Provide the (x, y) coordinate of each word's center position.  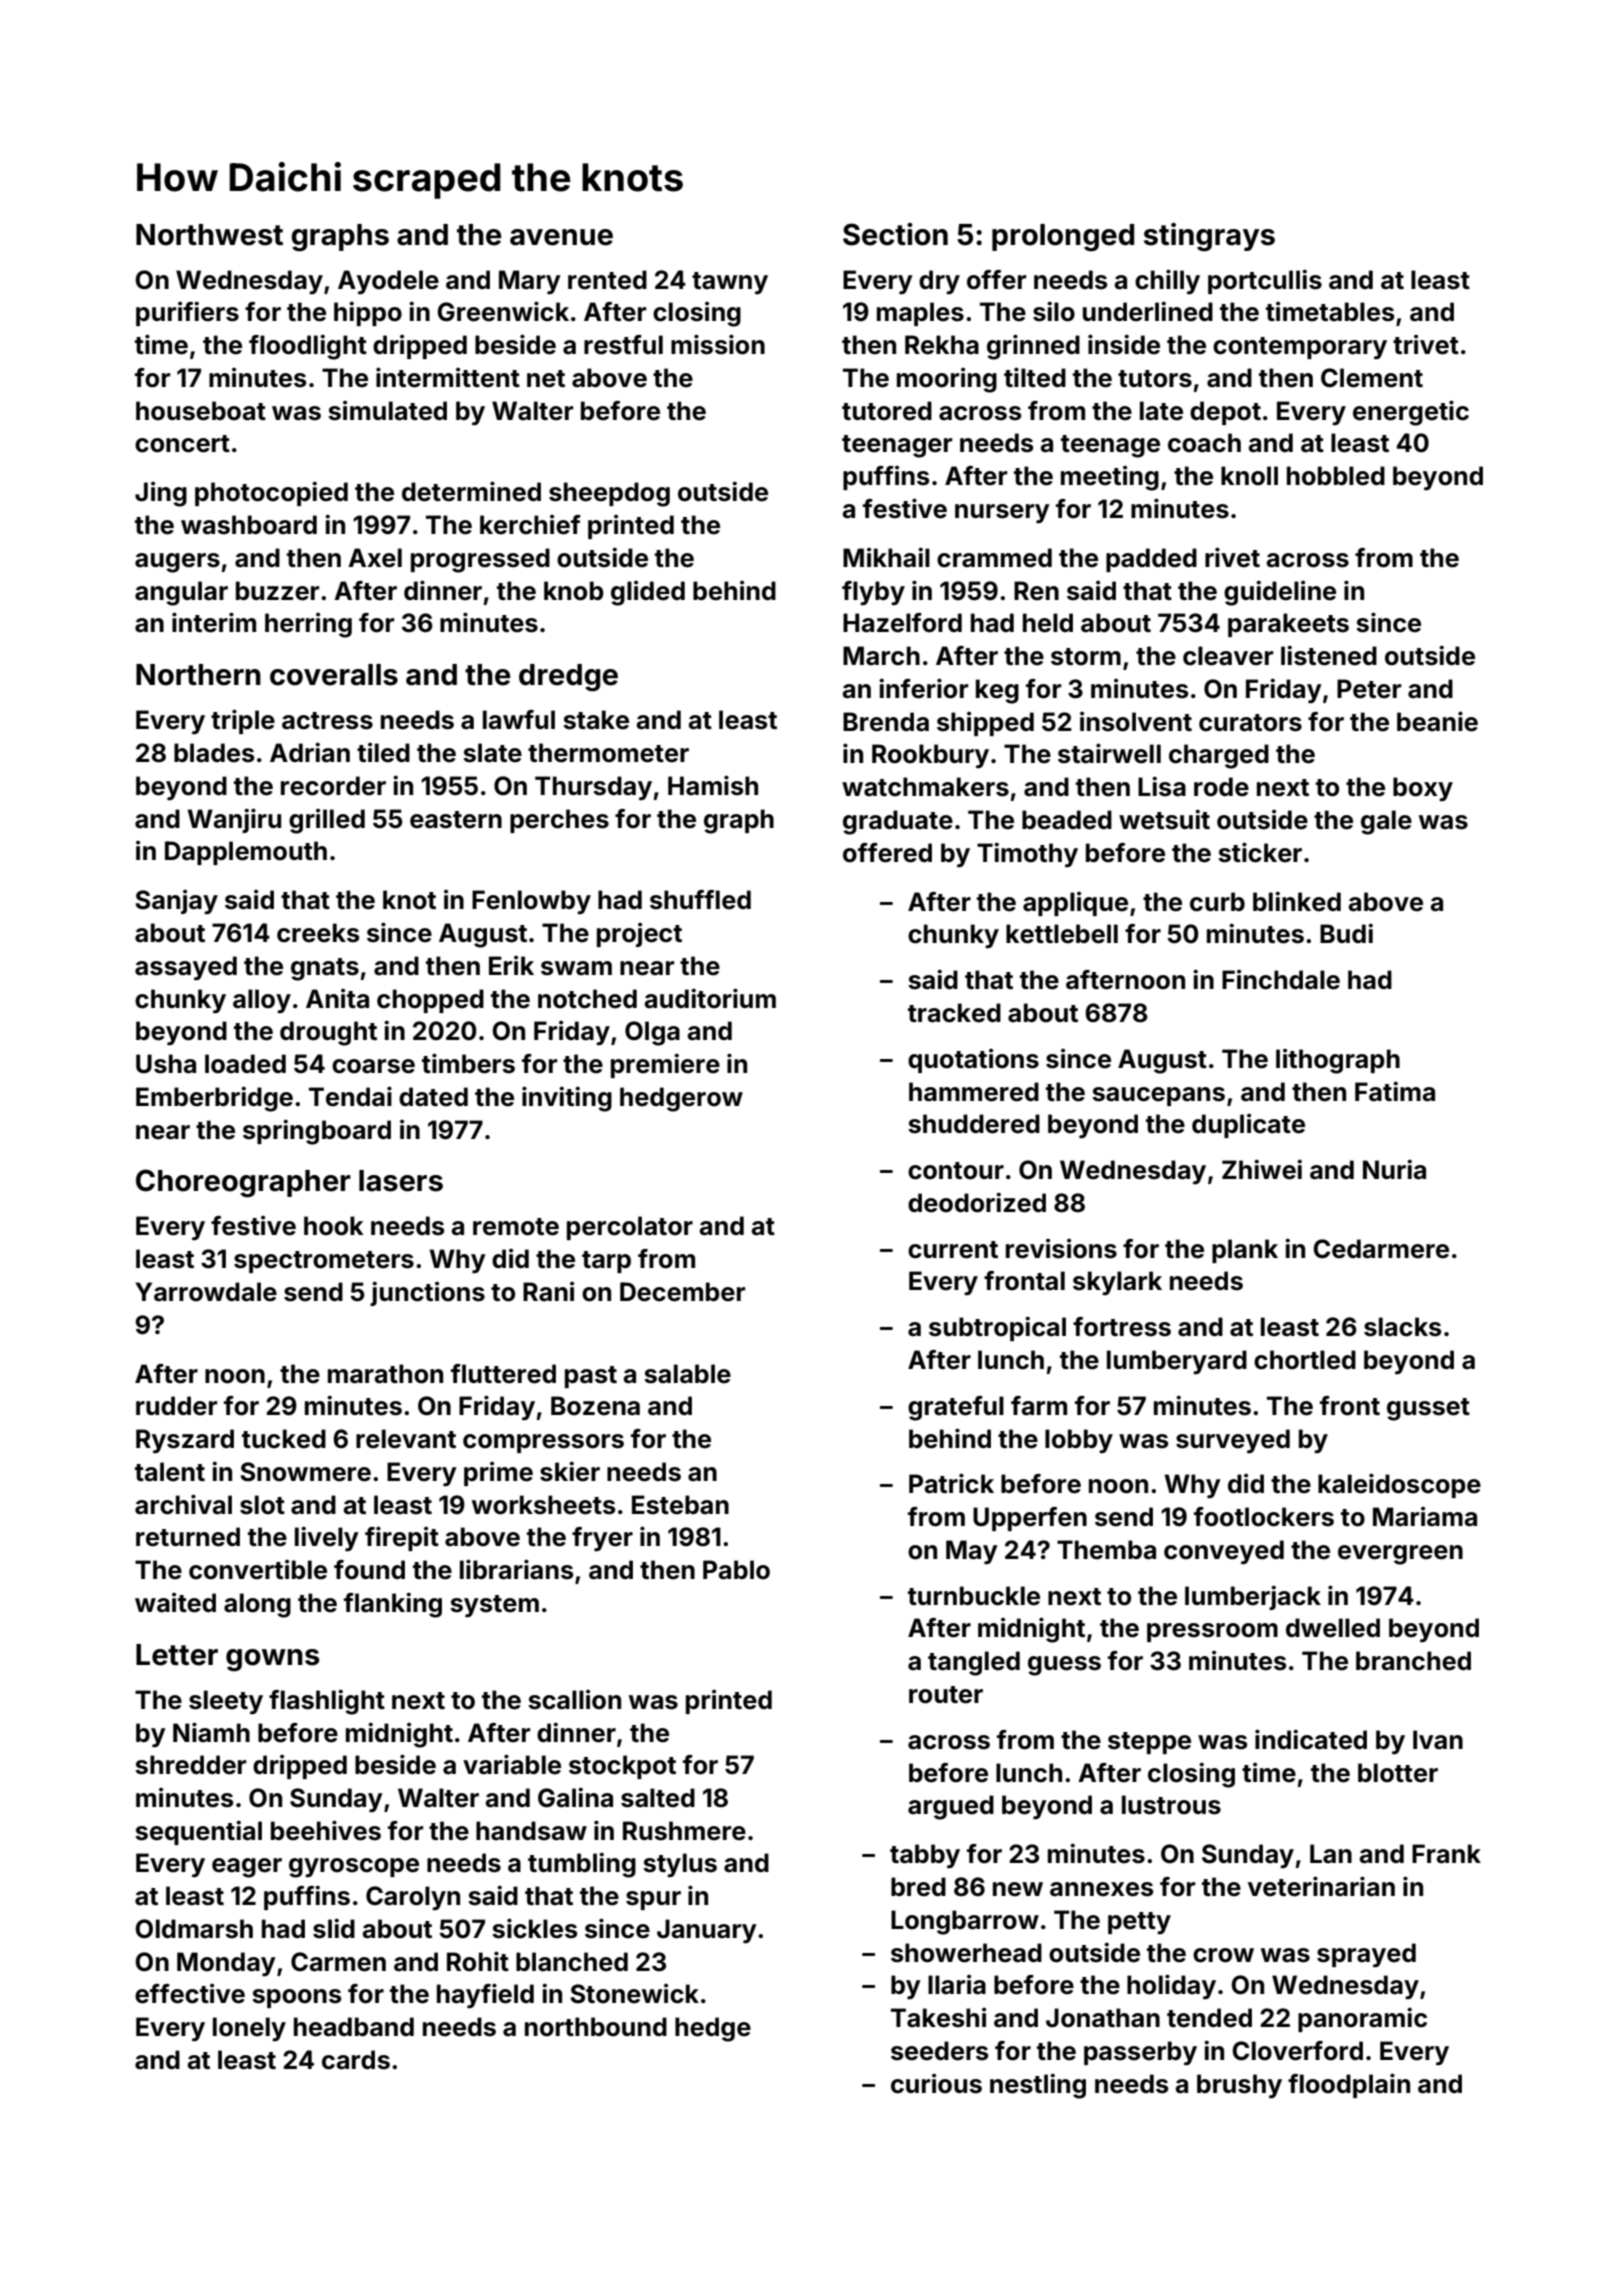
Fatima (1395, 1091)
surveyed (1233, 1441)
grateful (956, 1408)
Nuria (1394, 1169)
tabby (925, 1856)
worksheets (543, 1505)
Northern (198, 675)
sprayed (1366, 1955)
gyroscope (354, 1868)
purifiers (187, 313)
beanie (1437, 721)
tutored (887, 411)
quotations (973, 1060)
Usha (166, 1064)
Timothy (1027, 854)
